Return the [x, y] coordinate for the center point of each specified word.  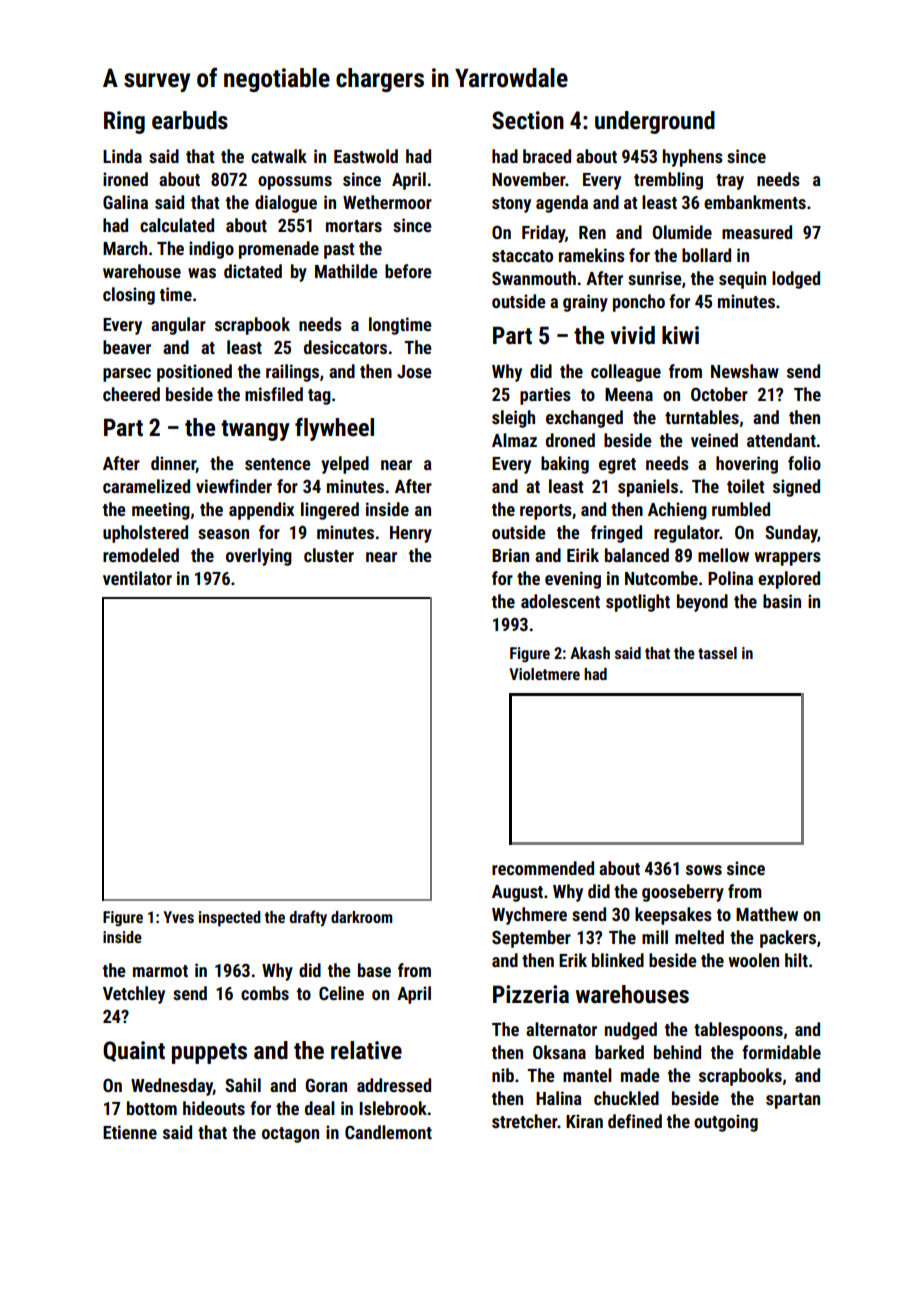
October [719, 394]
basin [782, 601]
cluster [329, 555]
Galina [125, 202]
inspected [230, 919]
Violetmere [544, 674]
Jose [414, 371]
